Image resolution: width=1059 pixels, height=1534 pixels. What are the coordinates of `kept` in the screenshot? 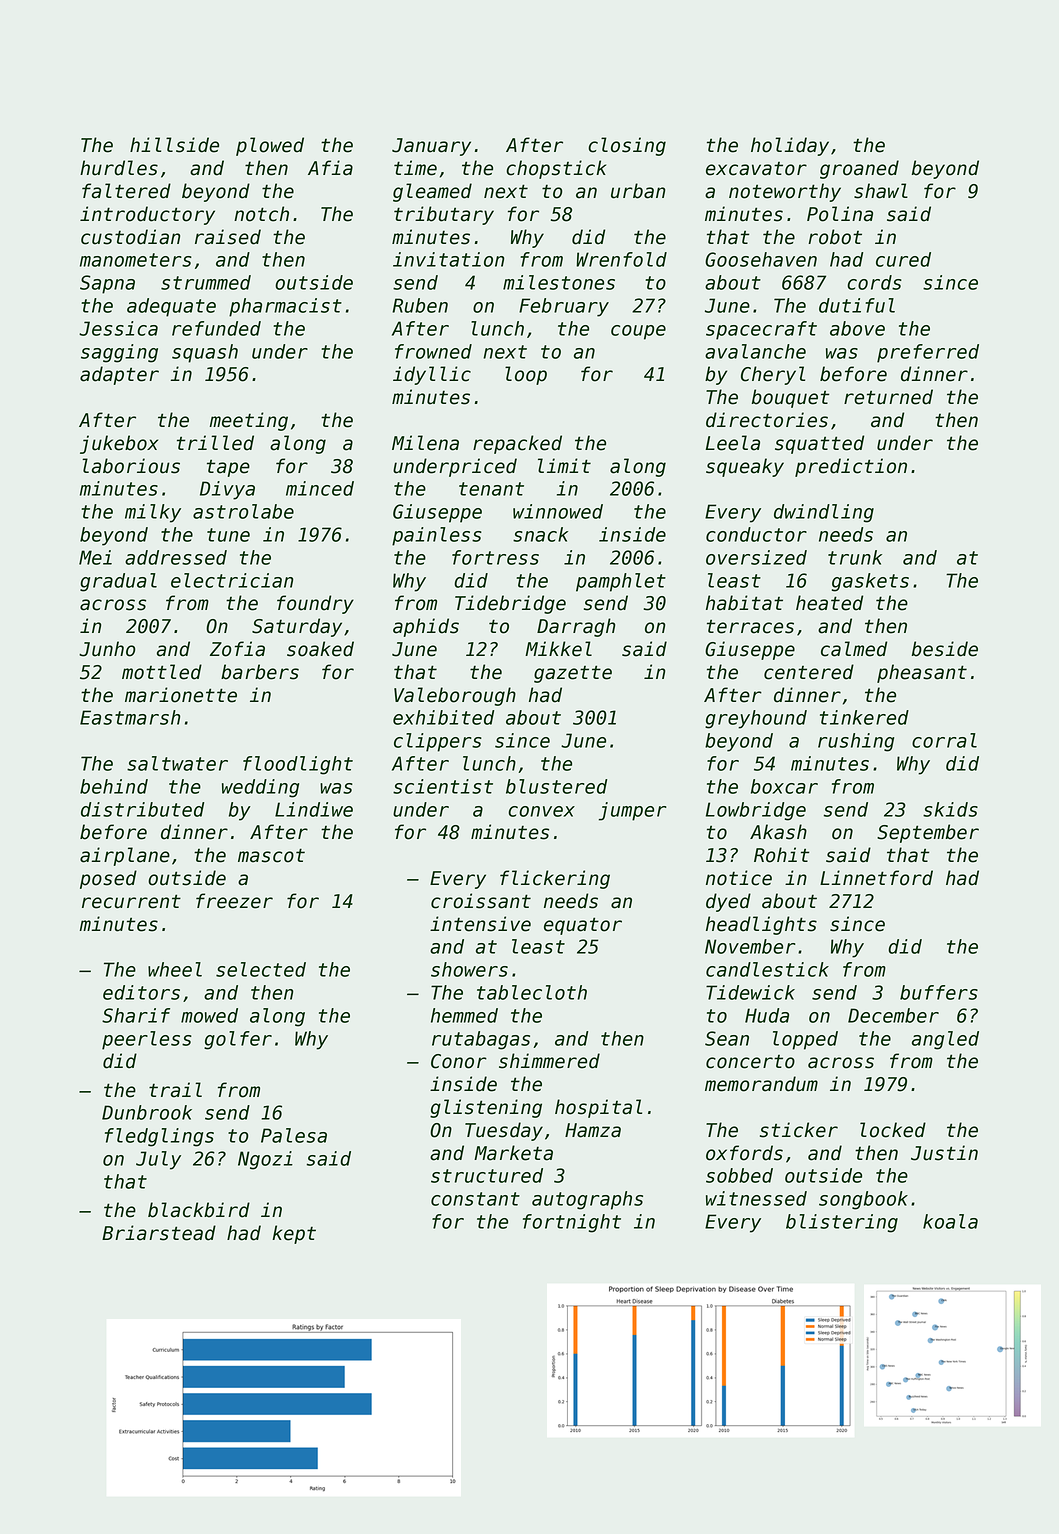 It's located at (294, 1234).
